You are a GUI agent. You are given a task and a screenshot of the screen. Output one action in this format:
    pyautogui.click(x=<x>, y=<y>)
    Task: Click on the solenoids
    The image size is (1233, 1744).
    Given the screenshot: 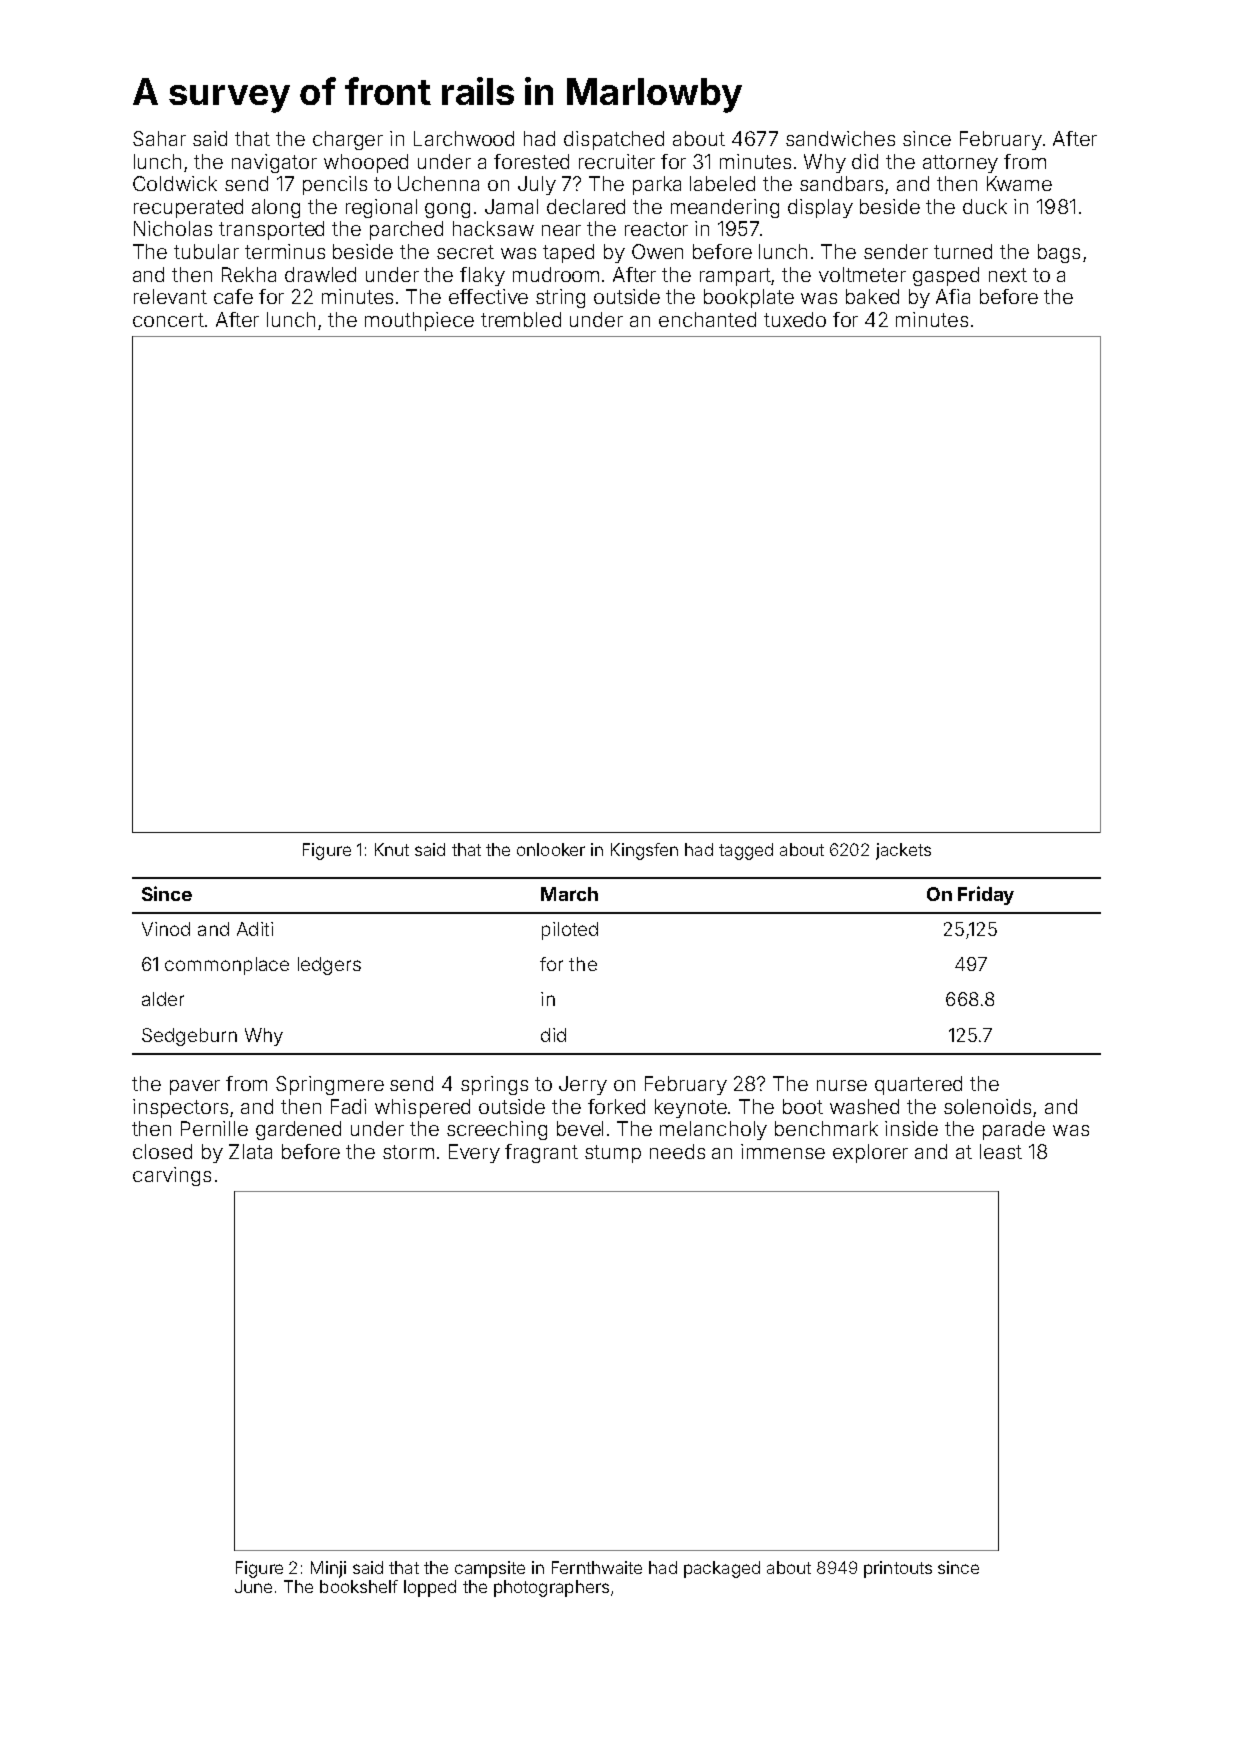 What is the action you would take?
    pyautogui.click(x=987, y=1106)
